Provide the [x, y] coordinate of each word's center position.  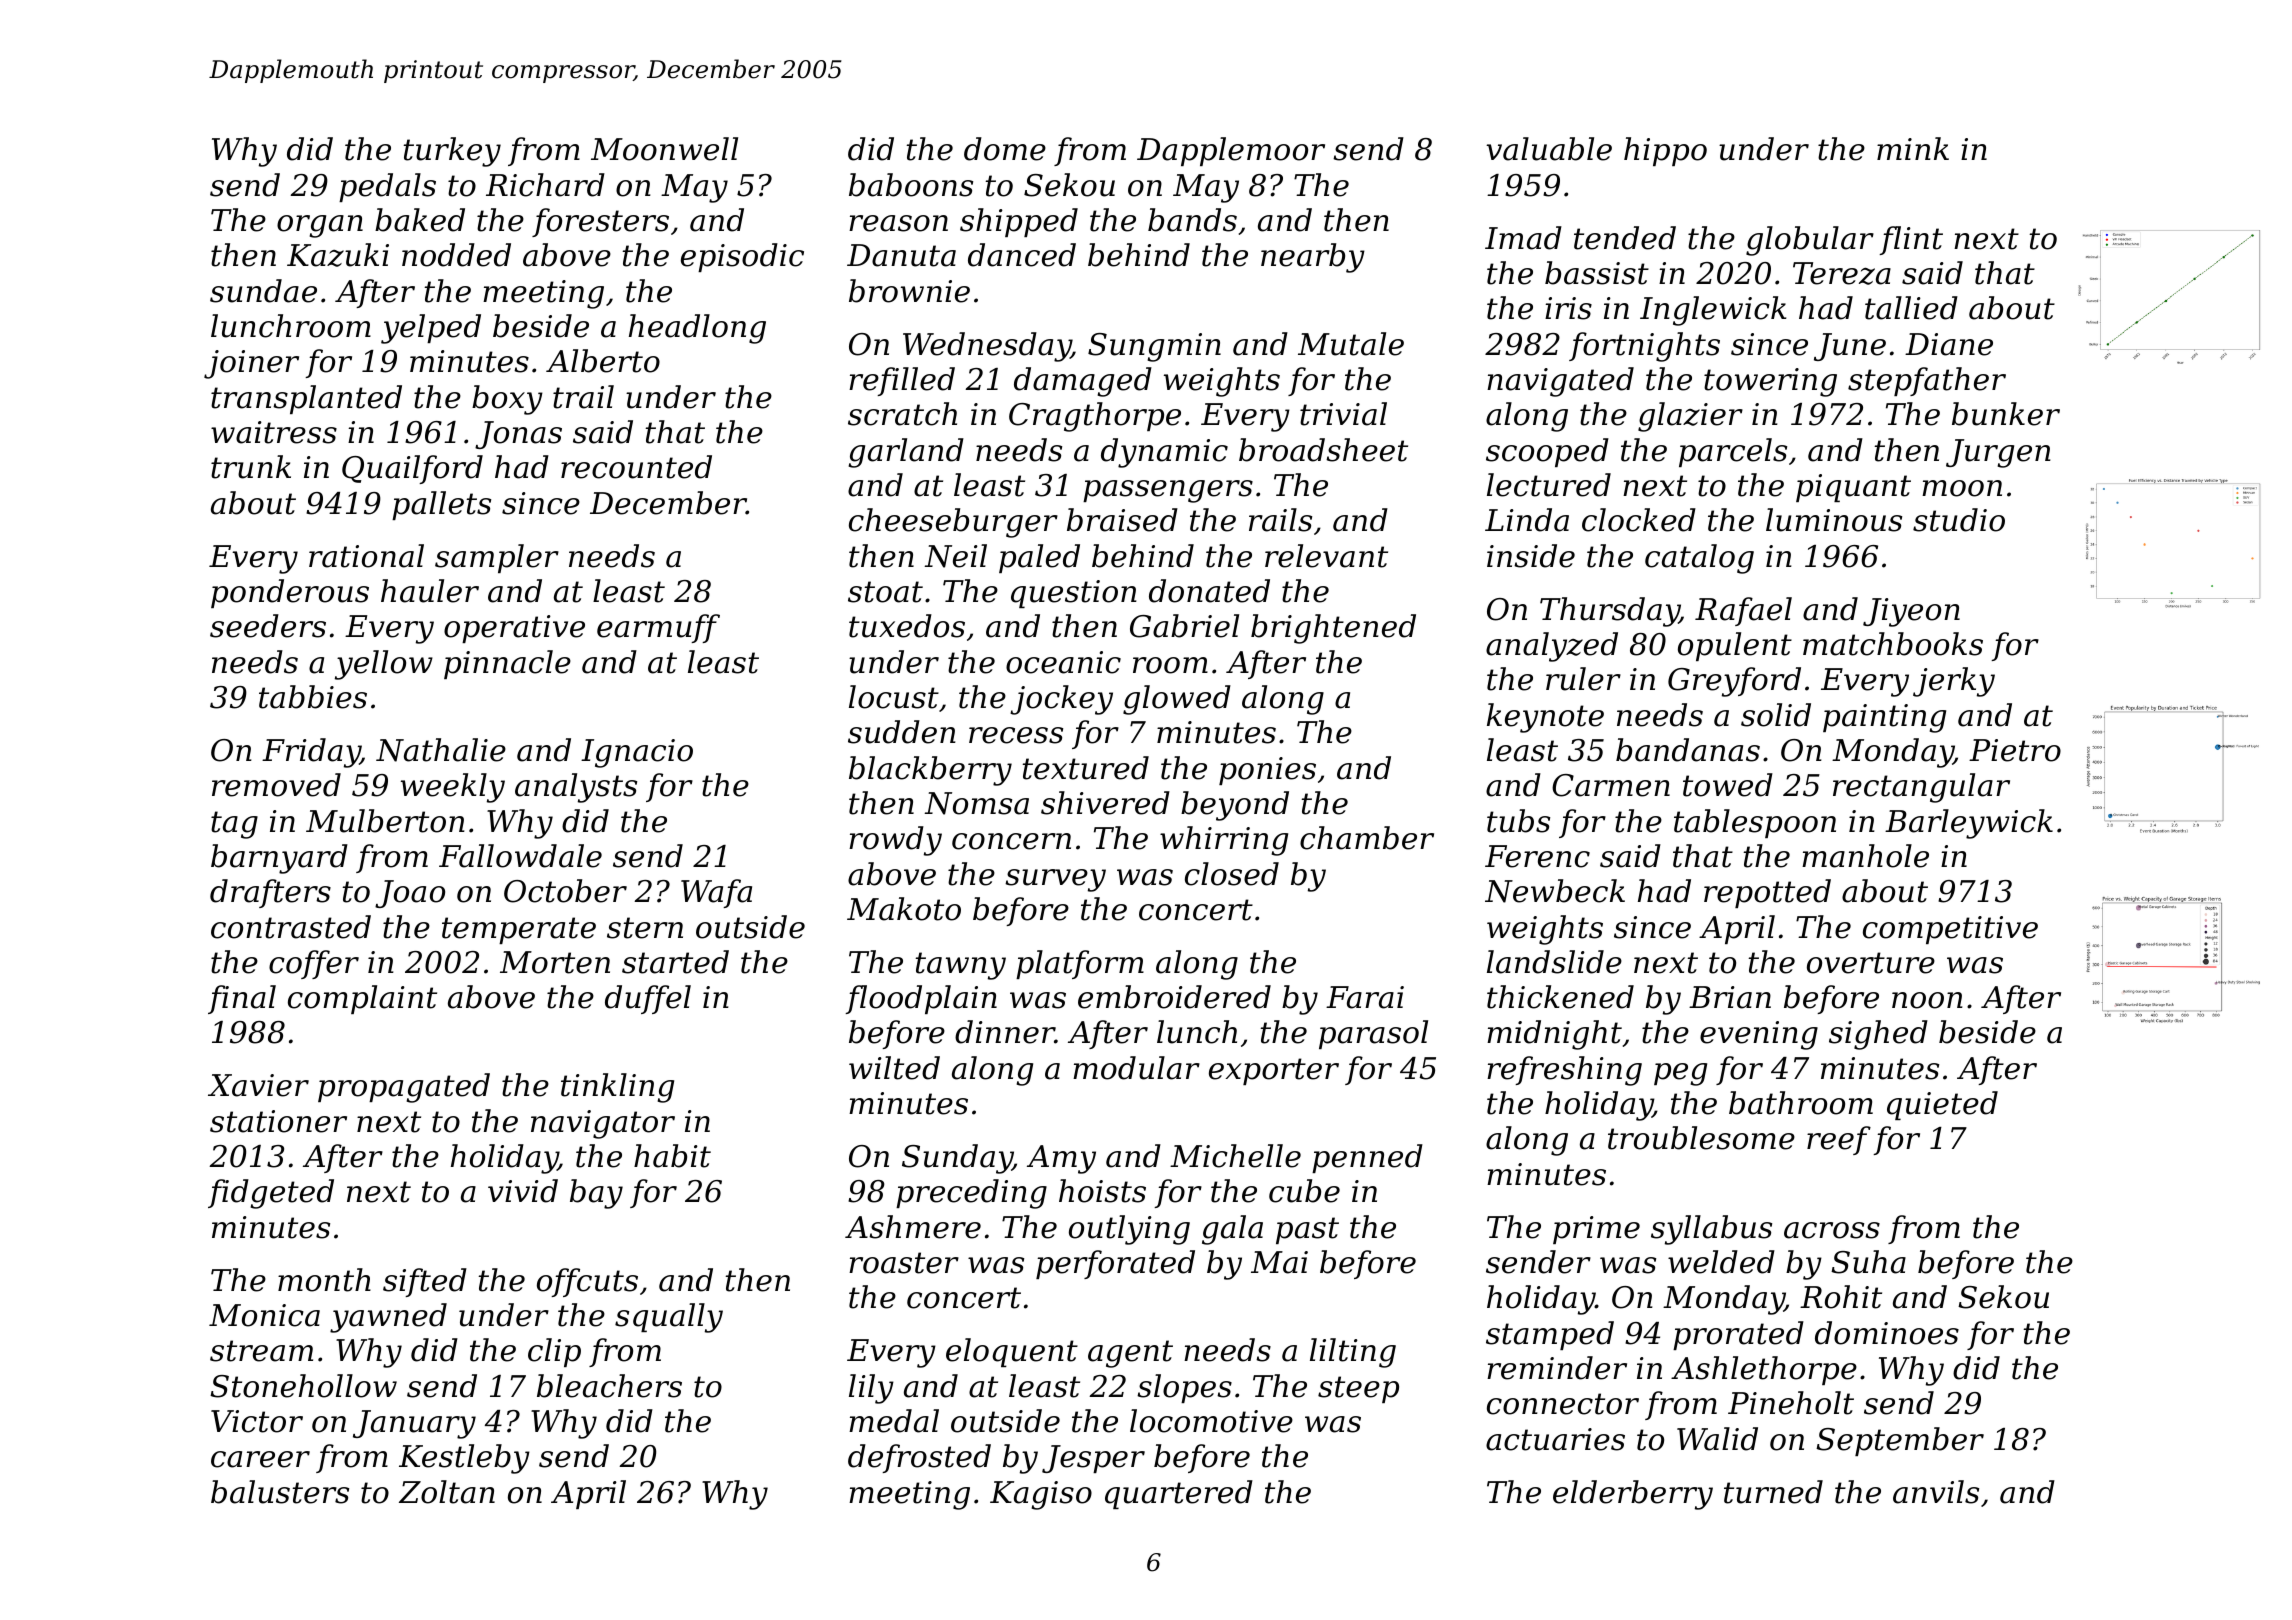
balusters [280, 1492]
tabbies [313, 697]
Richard [545, 185]
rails [1280, 520]
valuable [1549, 149]
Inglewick [1713, 311]
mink [1913, 148]
